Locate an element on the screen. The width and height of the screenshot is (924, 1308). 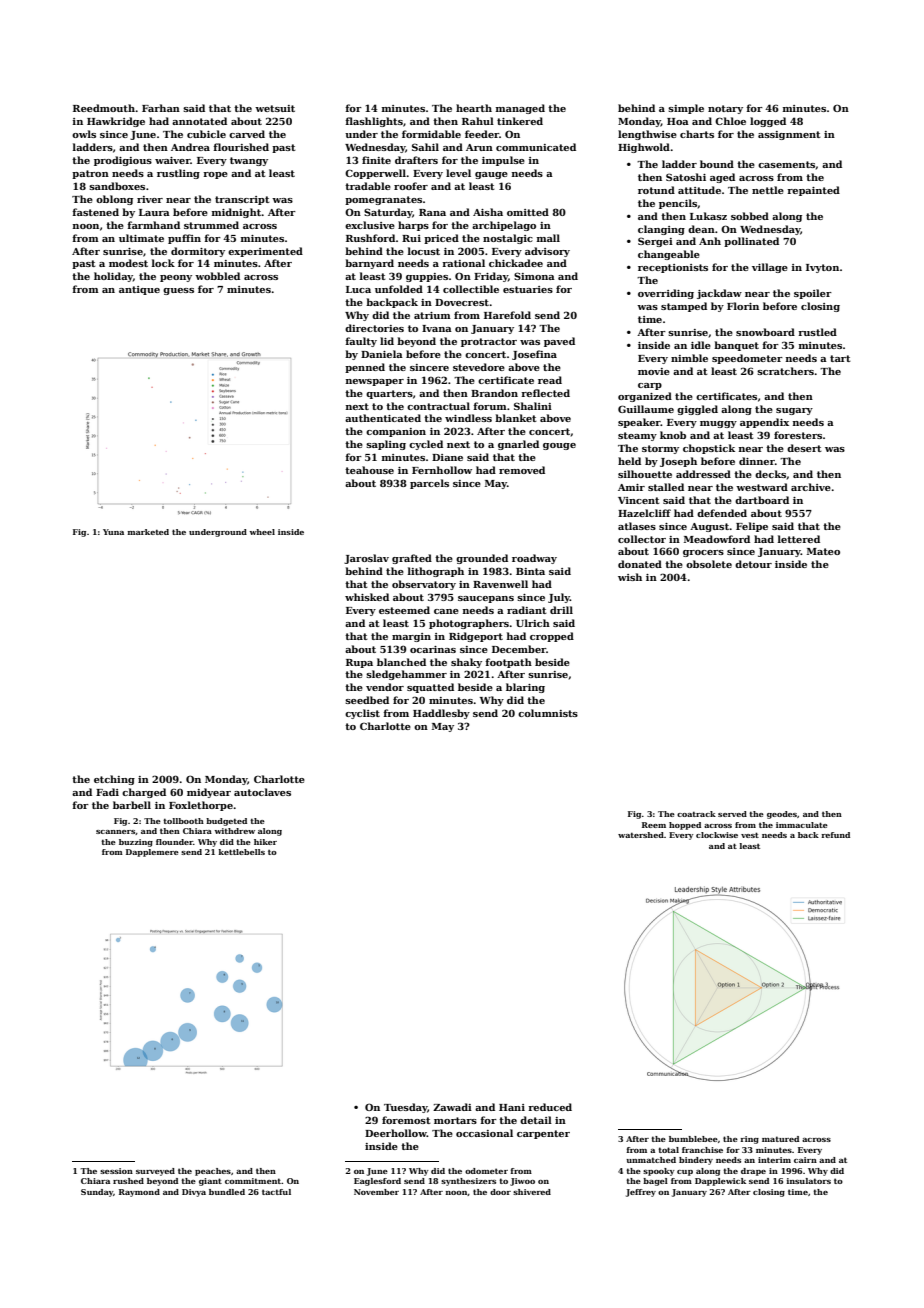
vest is located at coordinates (750, 835).
